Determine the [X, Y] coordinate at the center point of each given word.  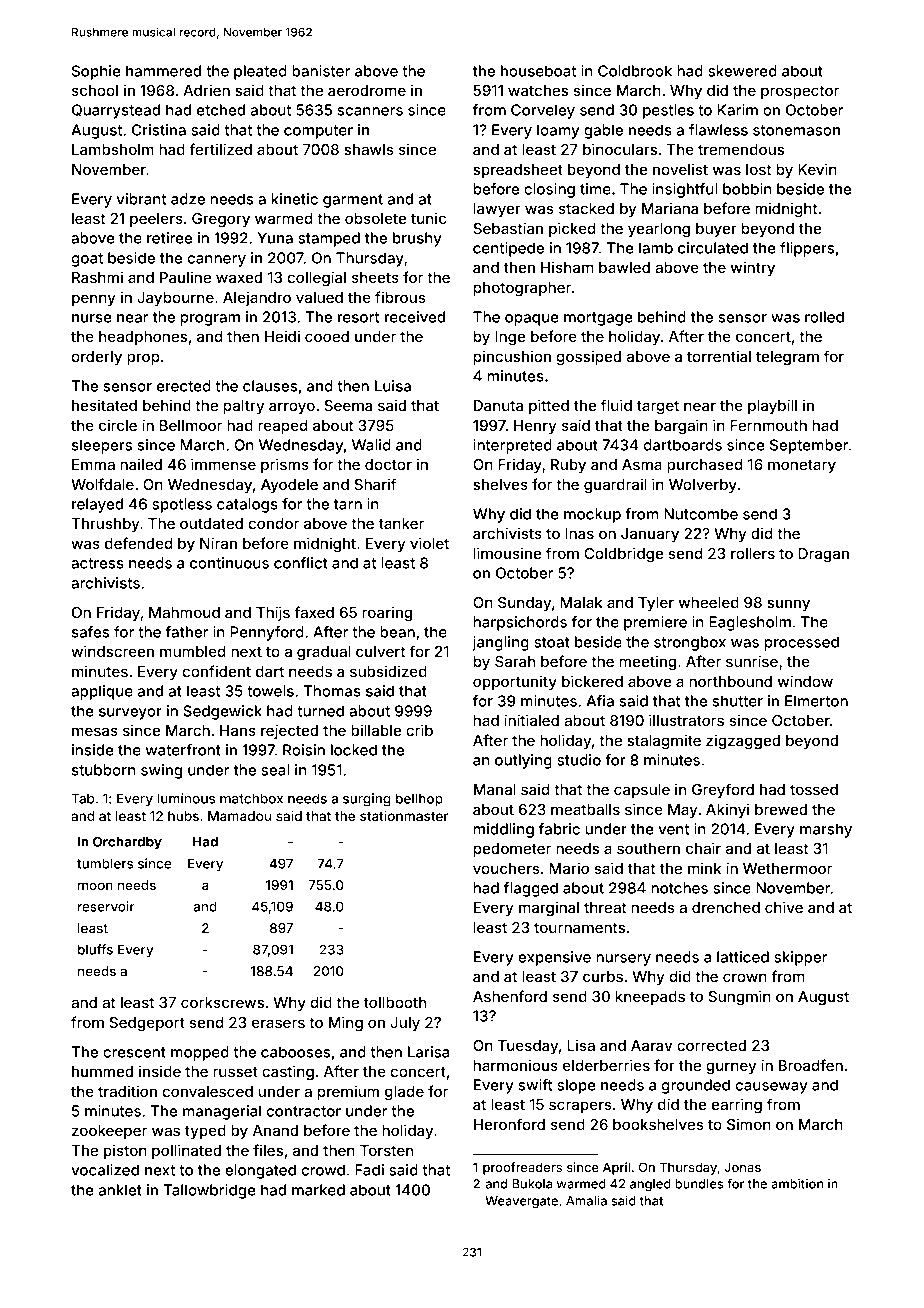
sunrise [752, 661]
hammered [163, 71]
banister [321, 71]
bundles [699, 1184]
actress [97, 563]
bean [397, 632]
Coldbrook [635, 71]
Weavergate [521, 1202]
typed [205, 1132]
